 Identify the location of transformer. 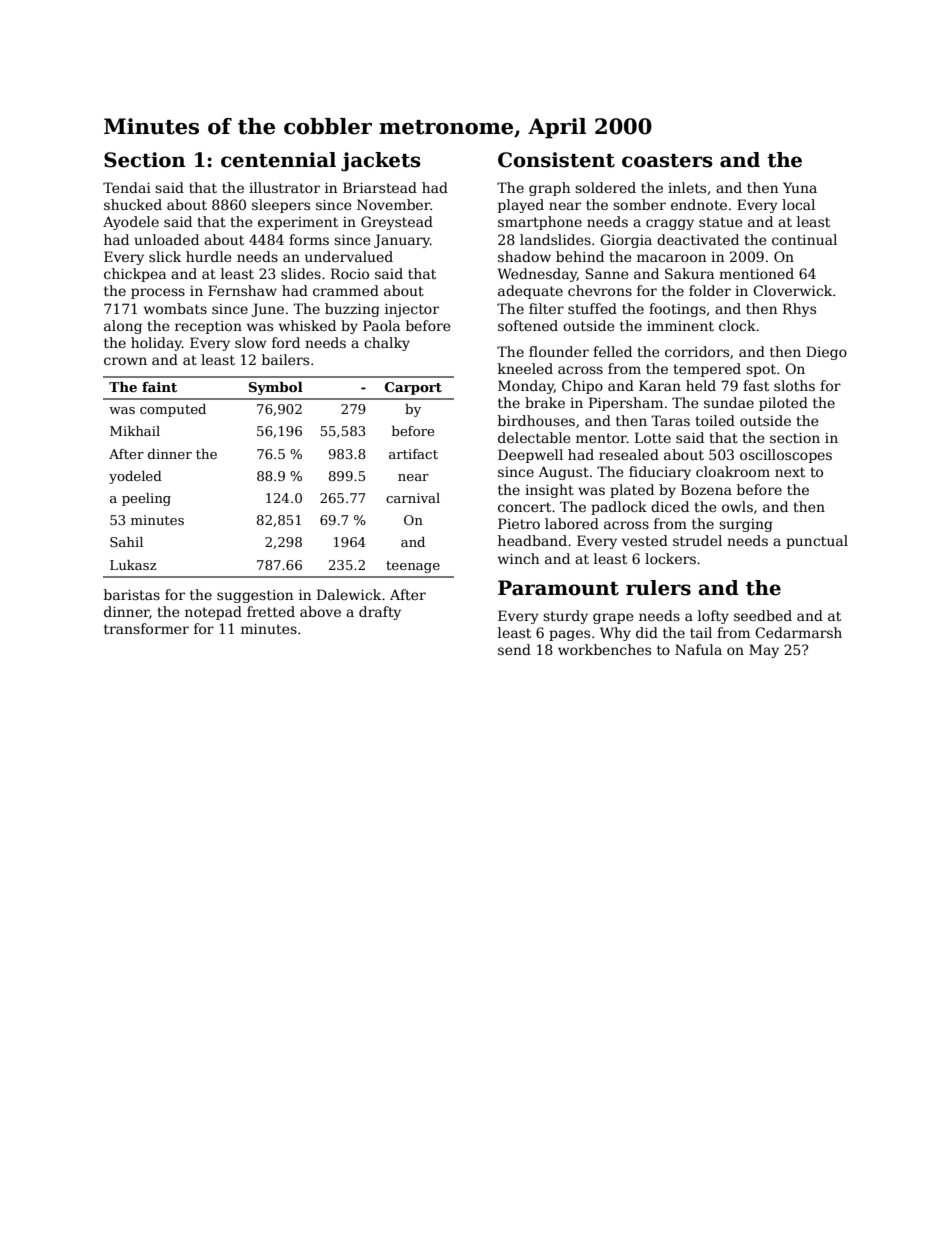
(146, 628).
